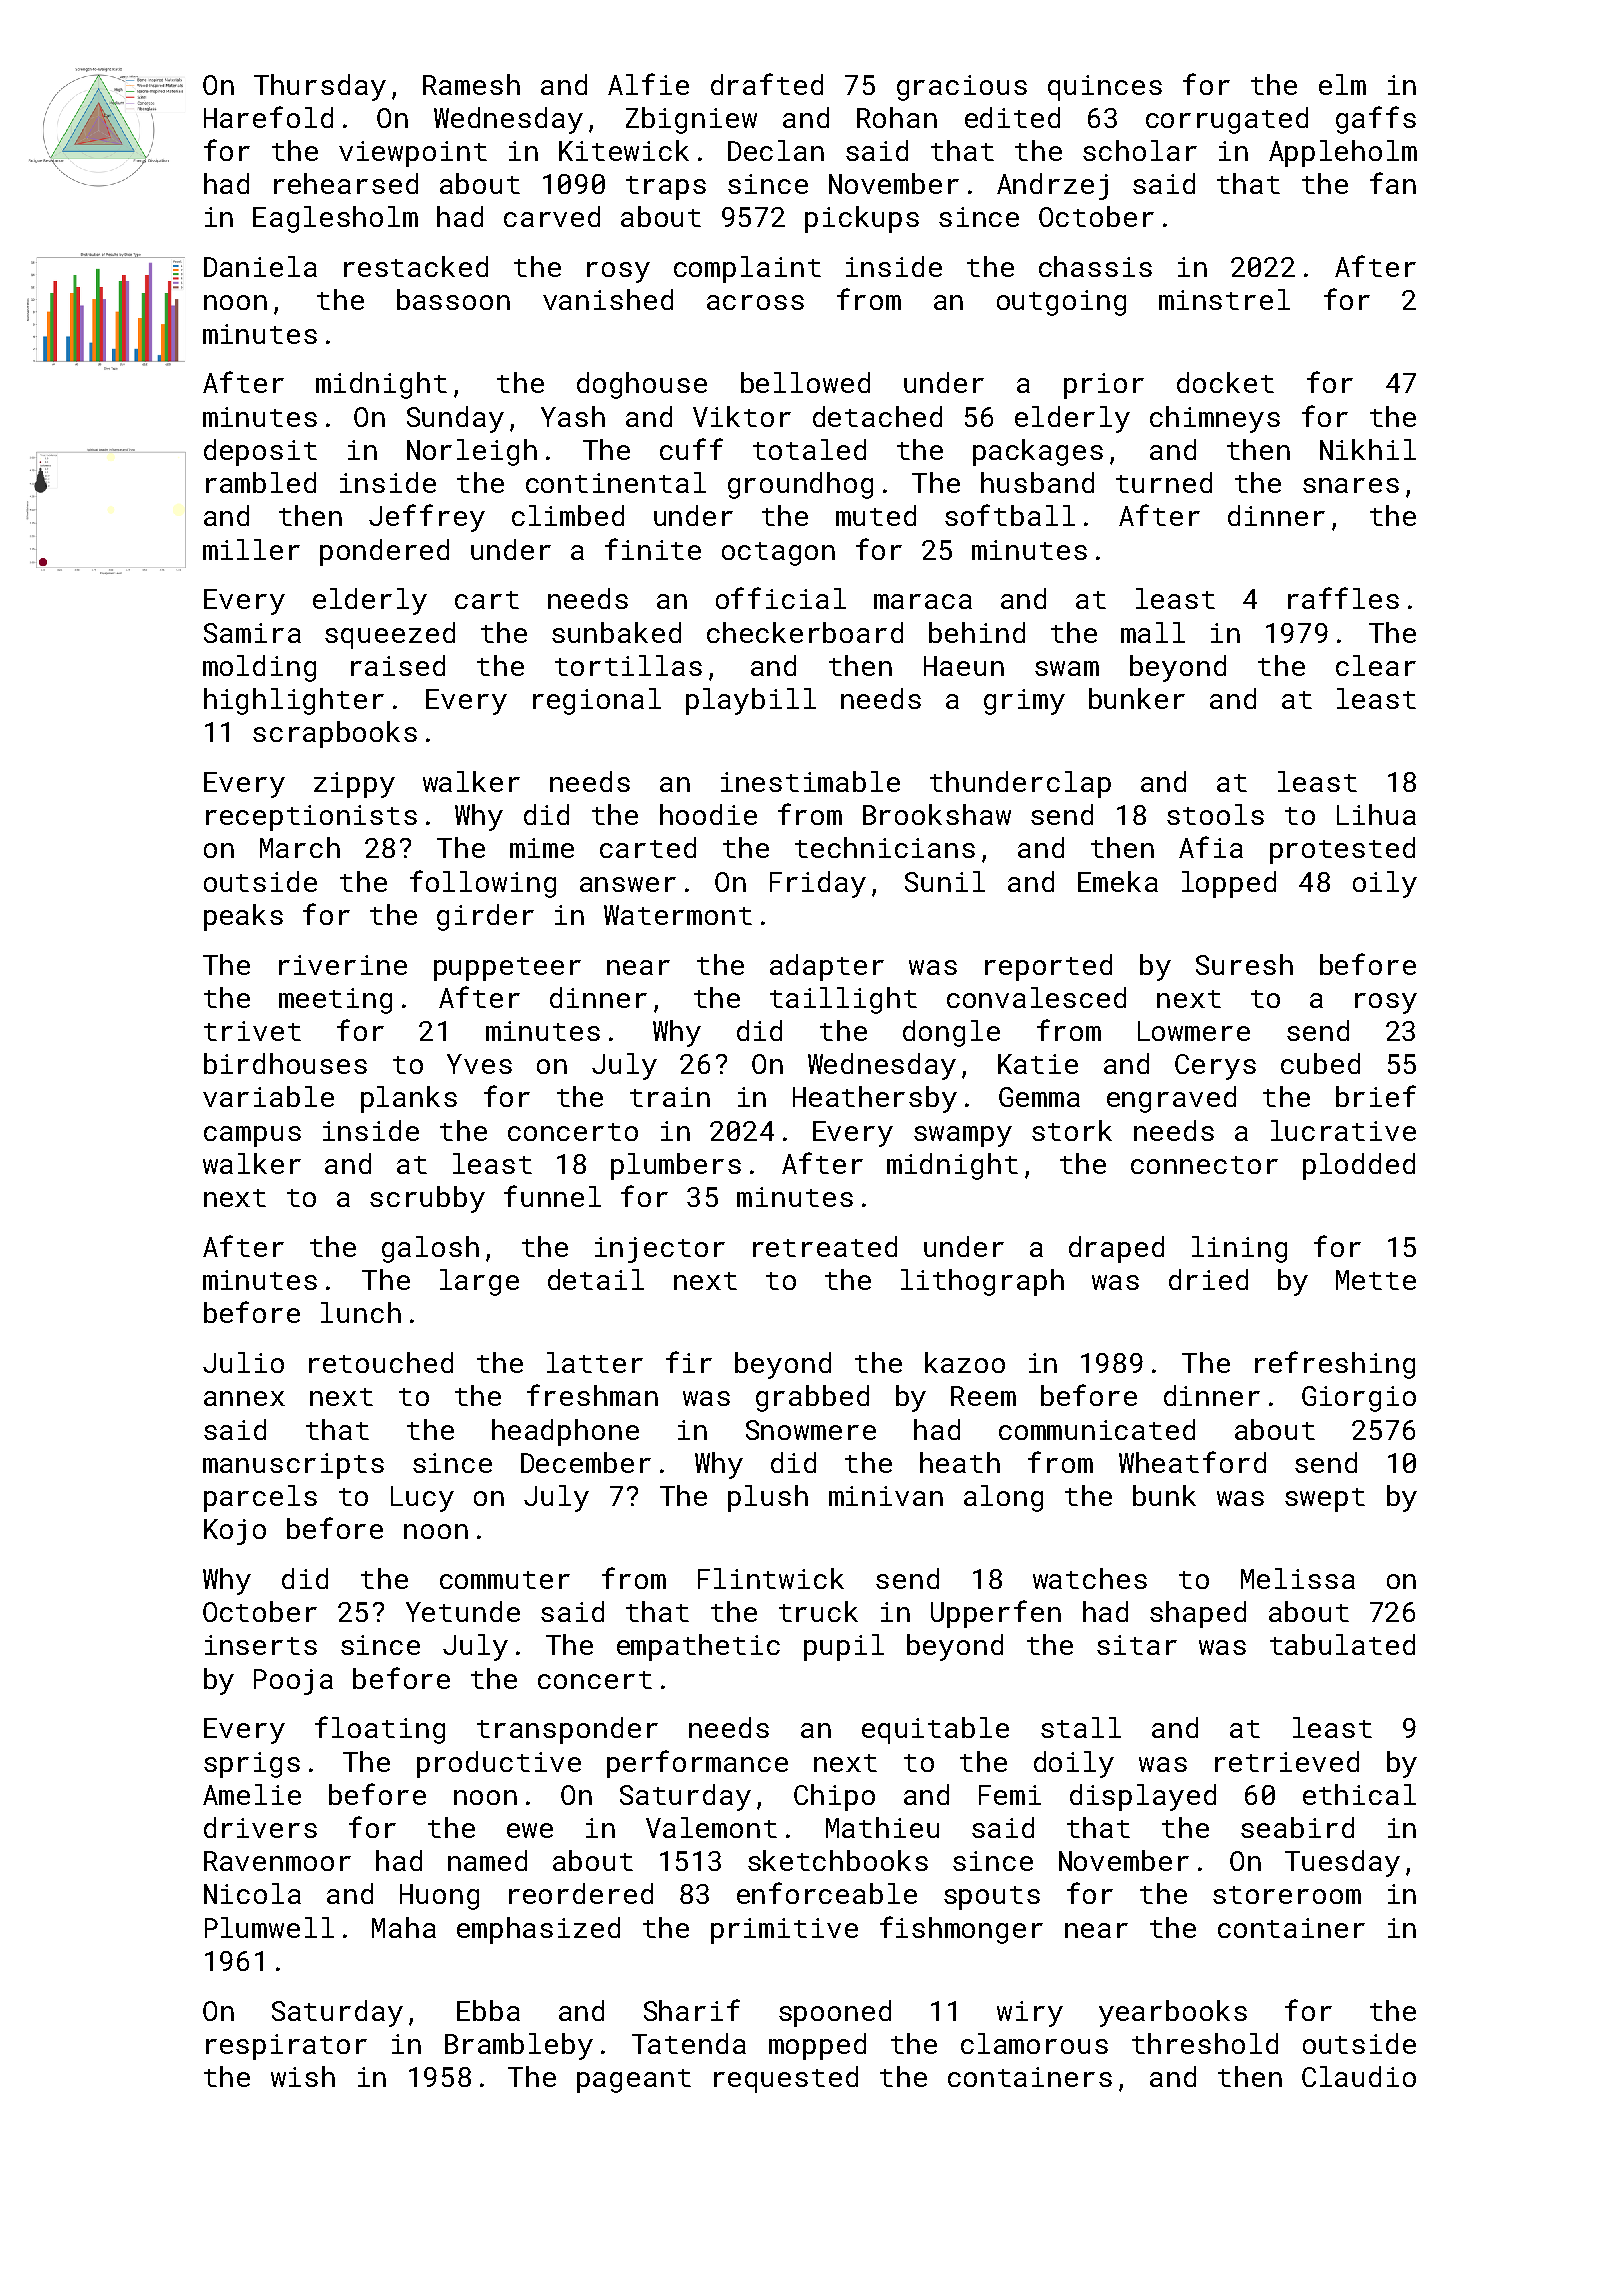  I want to click on requested, so click(786, 2079).
